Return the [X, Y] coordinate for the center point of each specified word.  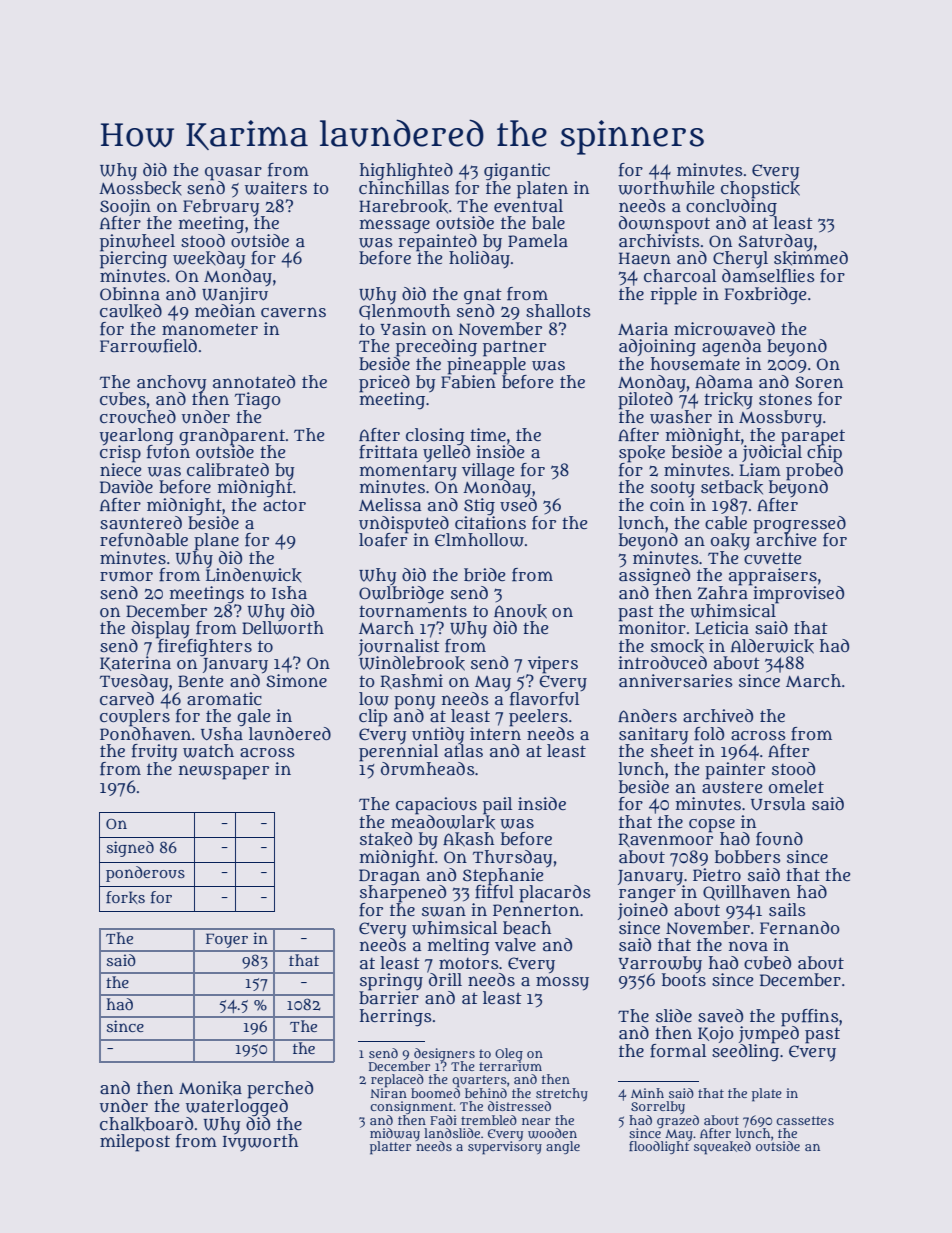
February [221, 207]
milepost [135, 1143]
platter [390, 1148]
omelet [796, 786]
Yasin [403, 328]
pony [414, 702]
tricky [728, 400]
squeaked [722, 1148]
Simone [296, 680]
